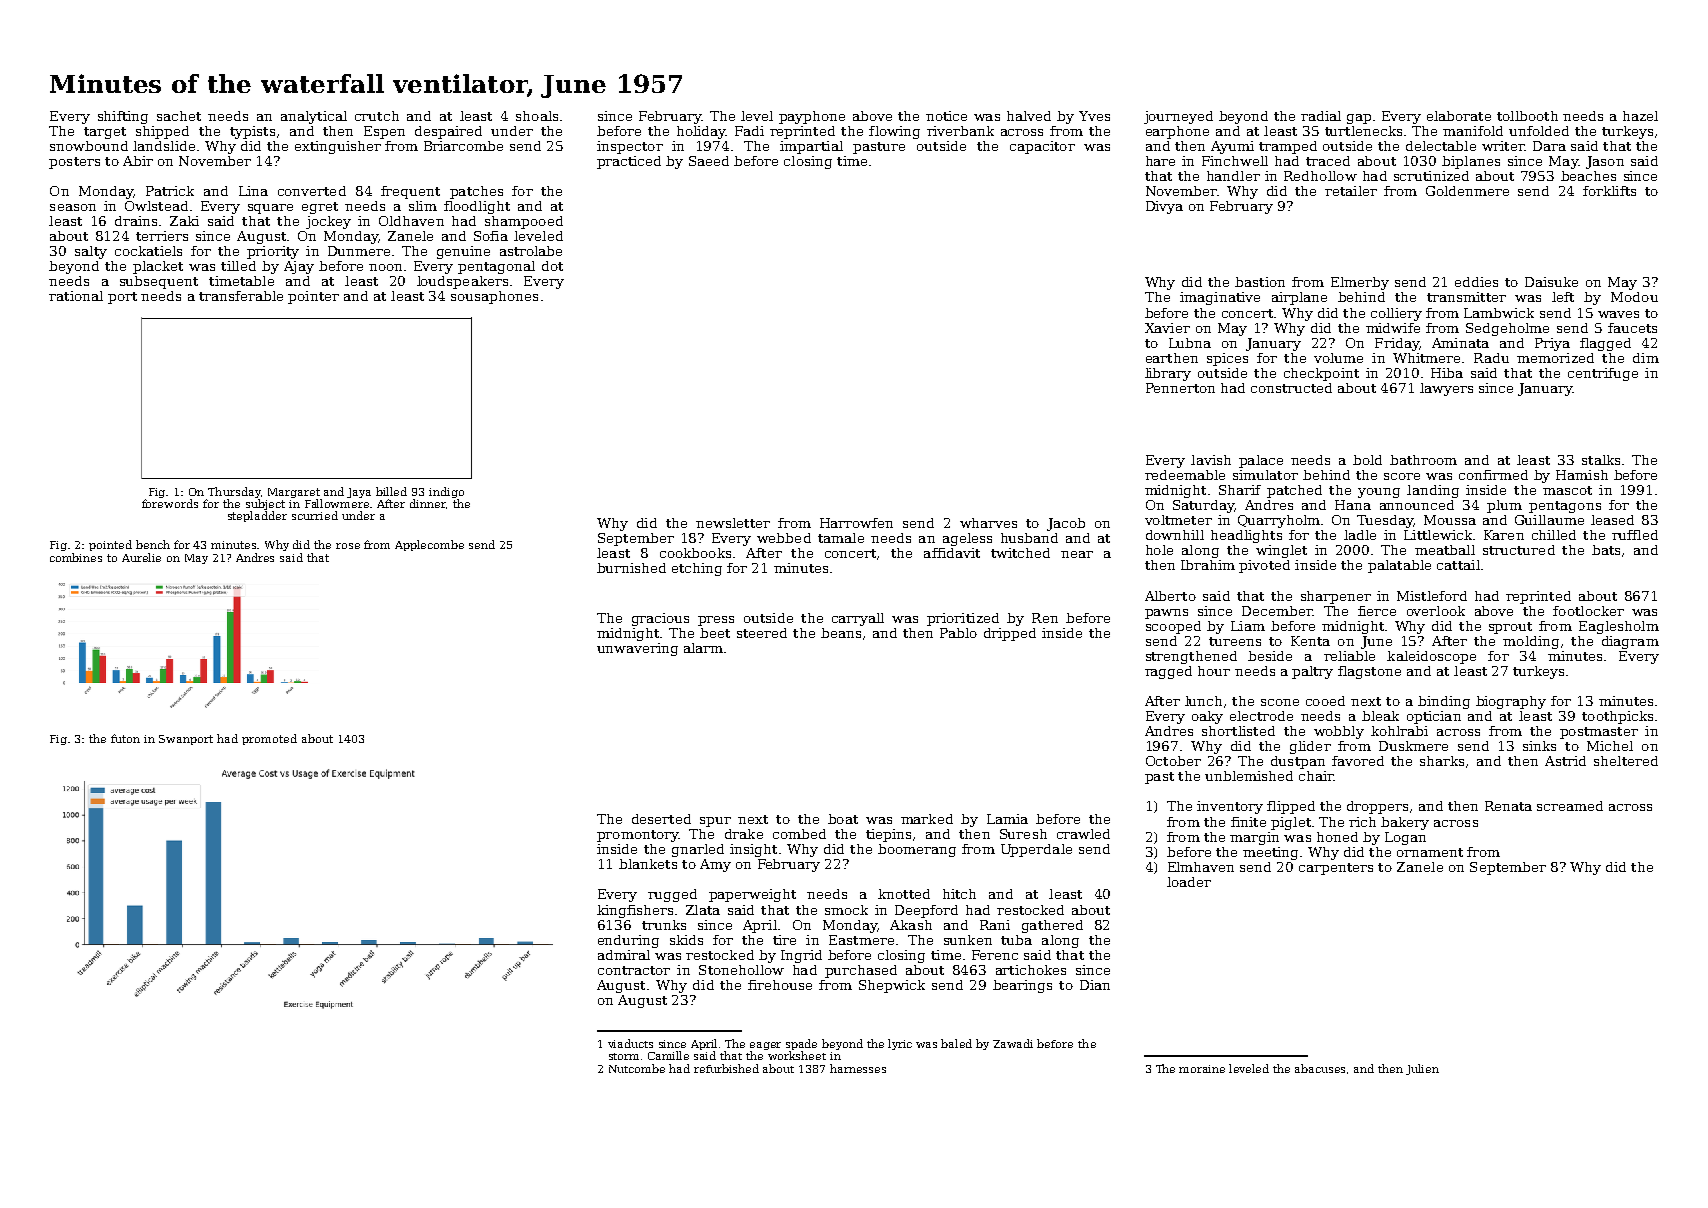  What do you see at coordinates (170, 503) in the screenshot?
I see `forewords` at bounding box center [170, 503].
